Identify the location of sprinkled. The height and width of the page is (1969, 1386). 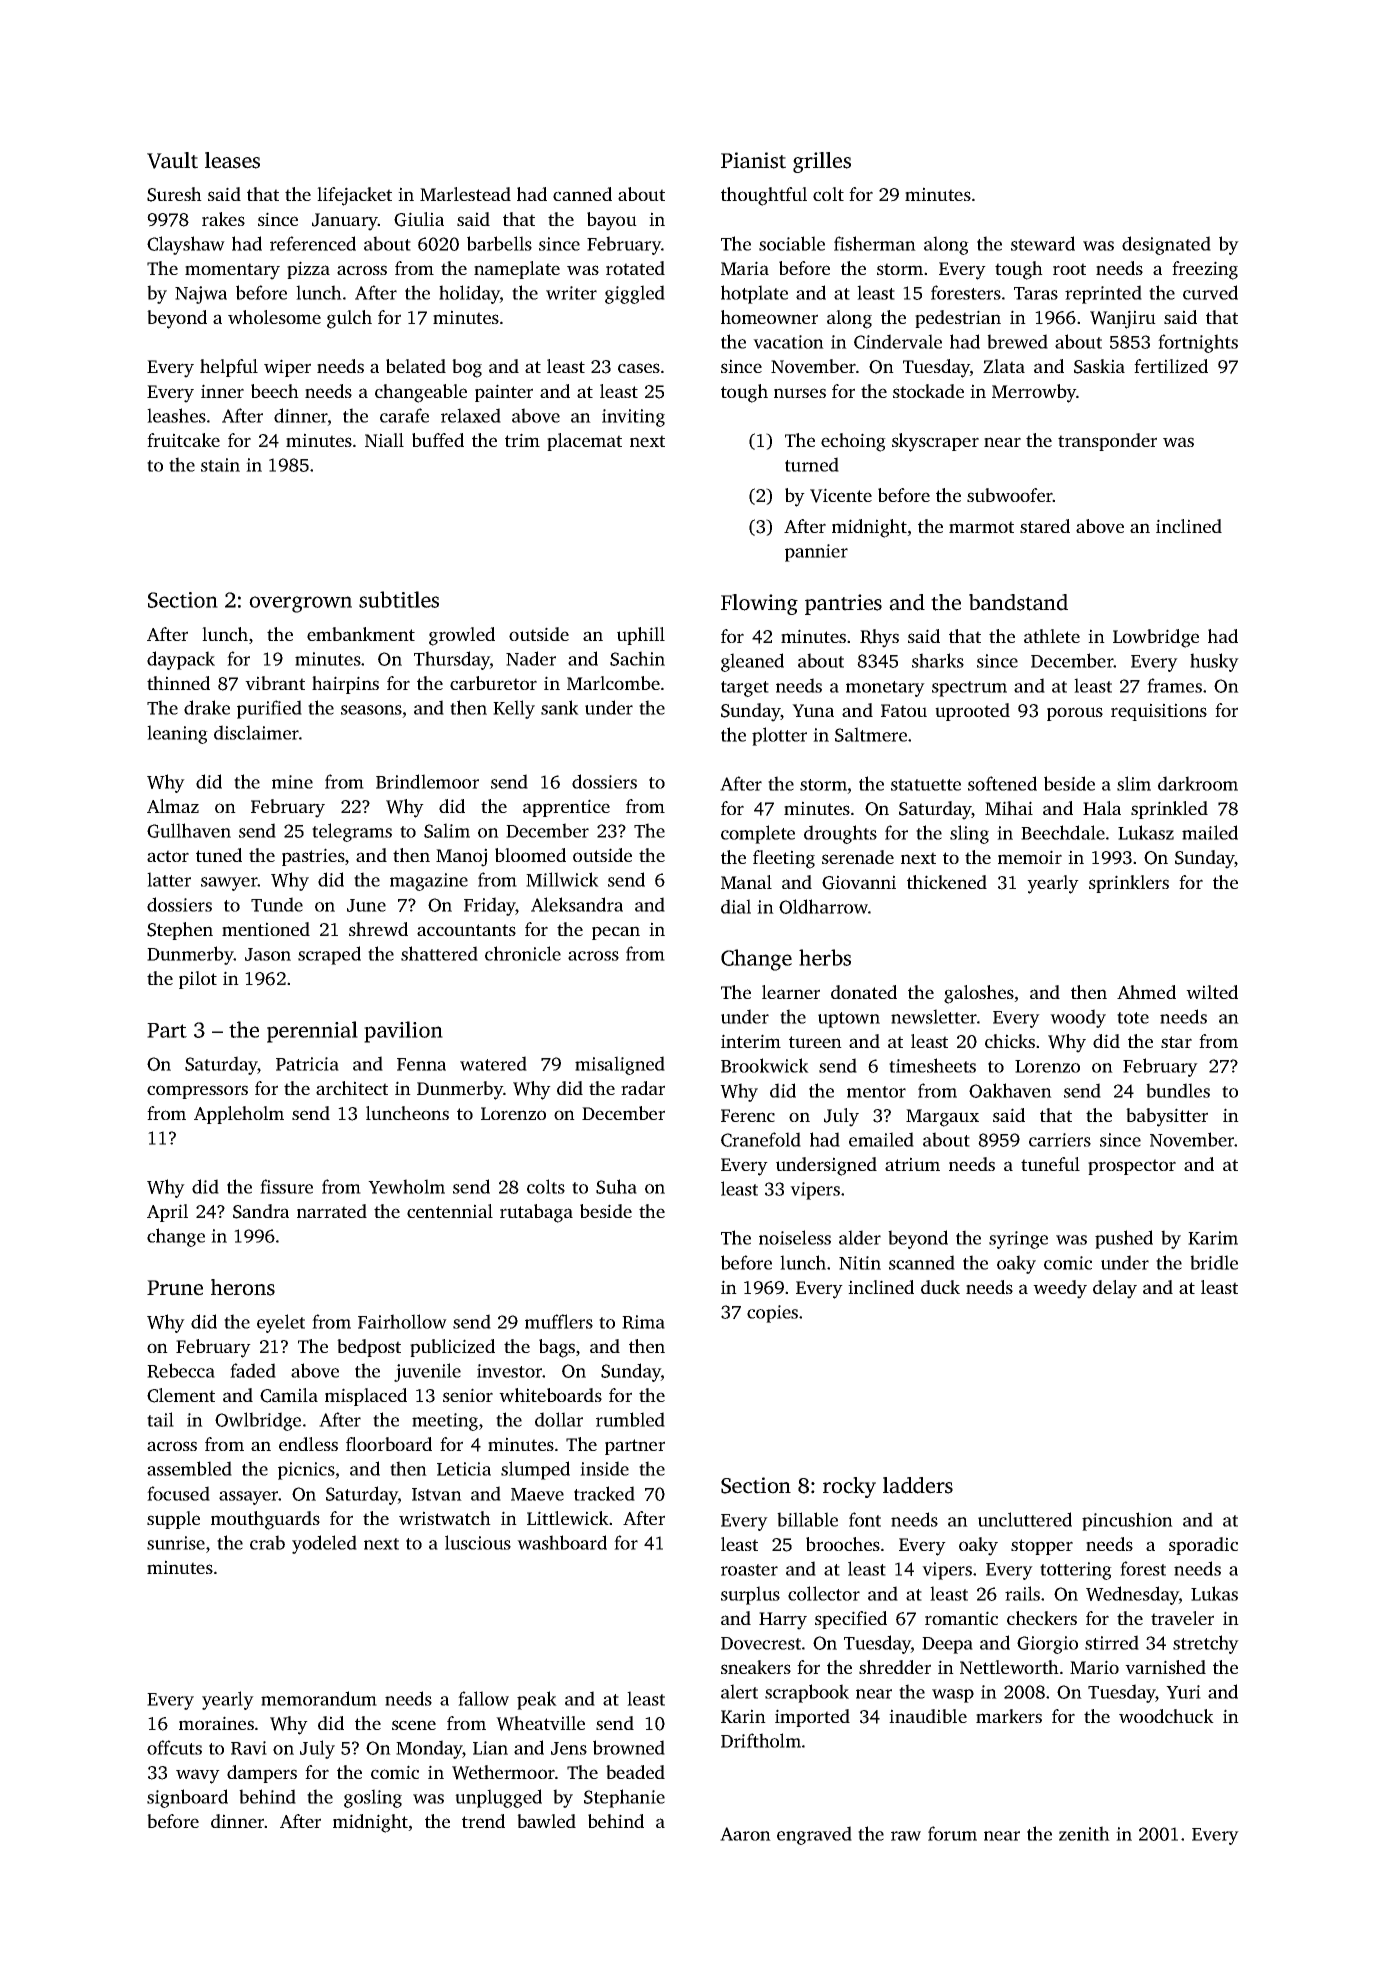
(1169, 810).
